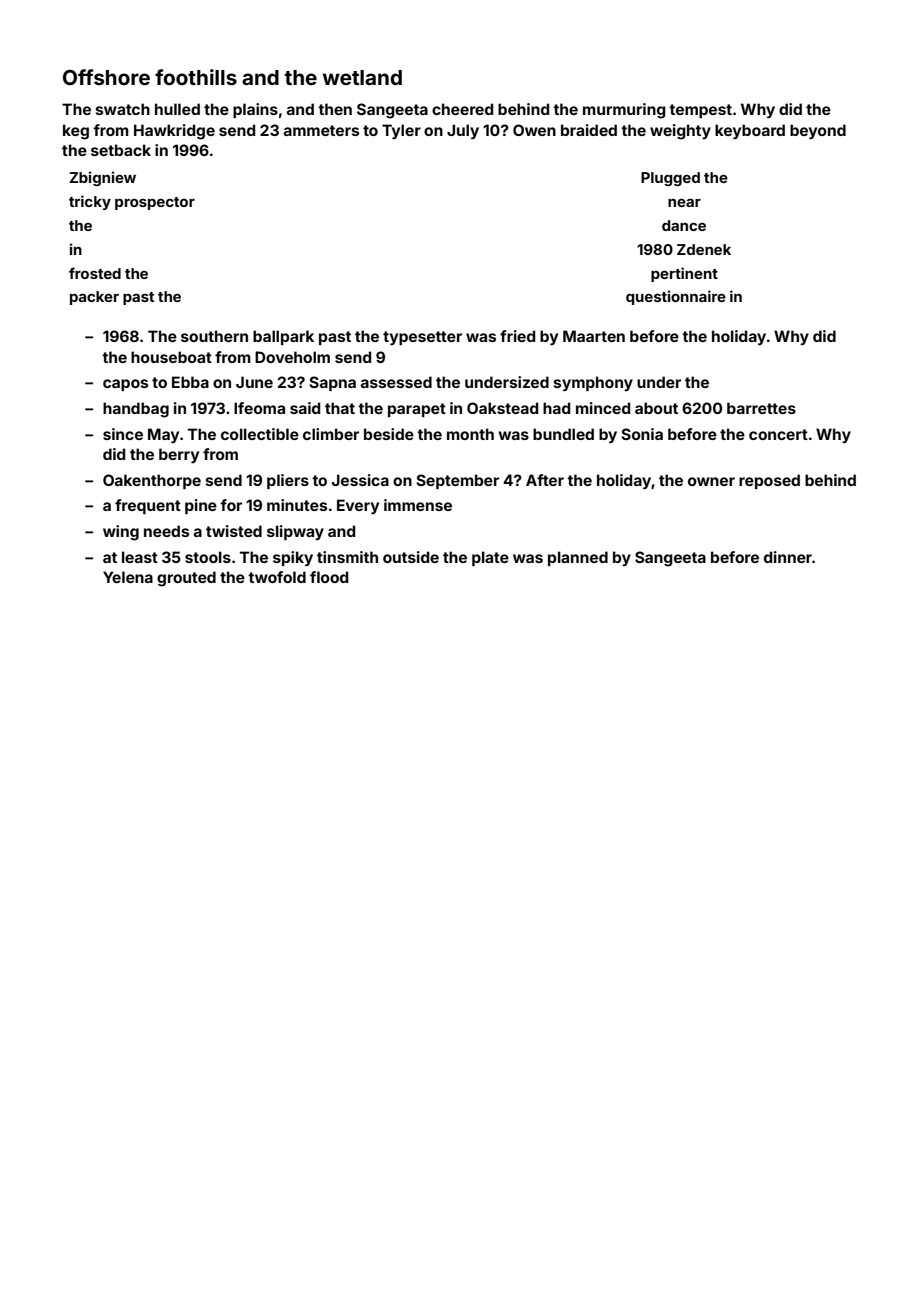  I want to click on near, so click(684, 203).
